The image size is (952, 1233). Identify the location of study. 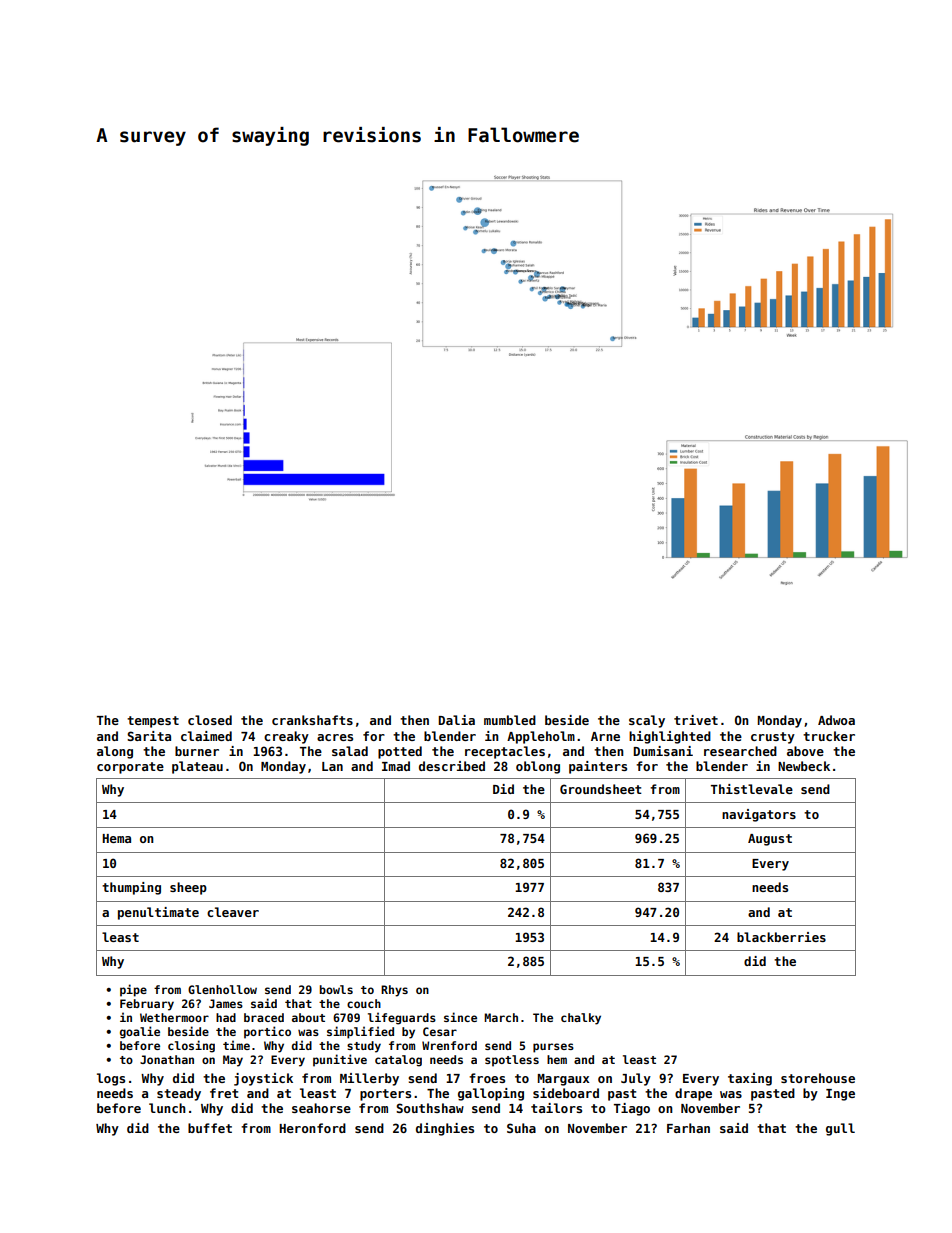
(364, 1047).
